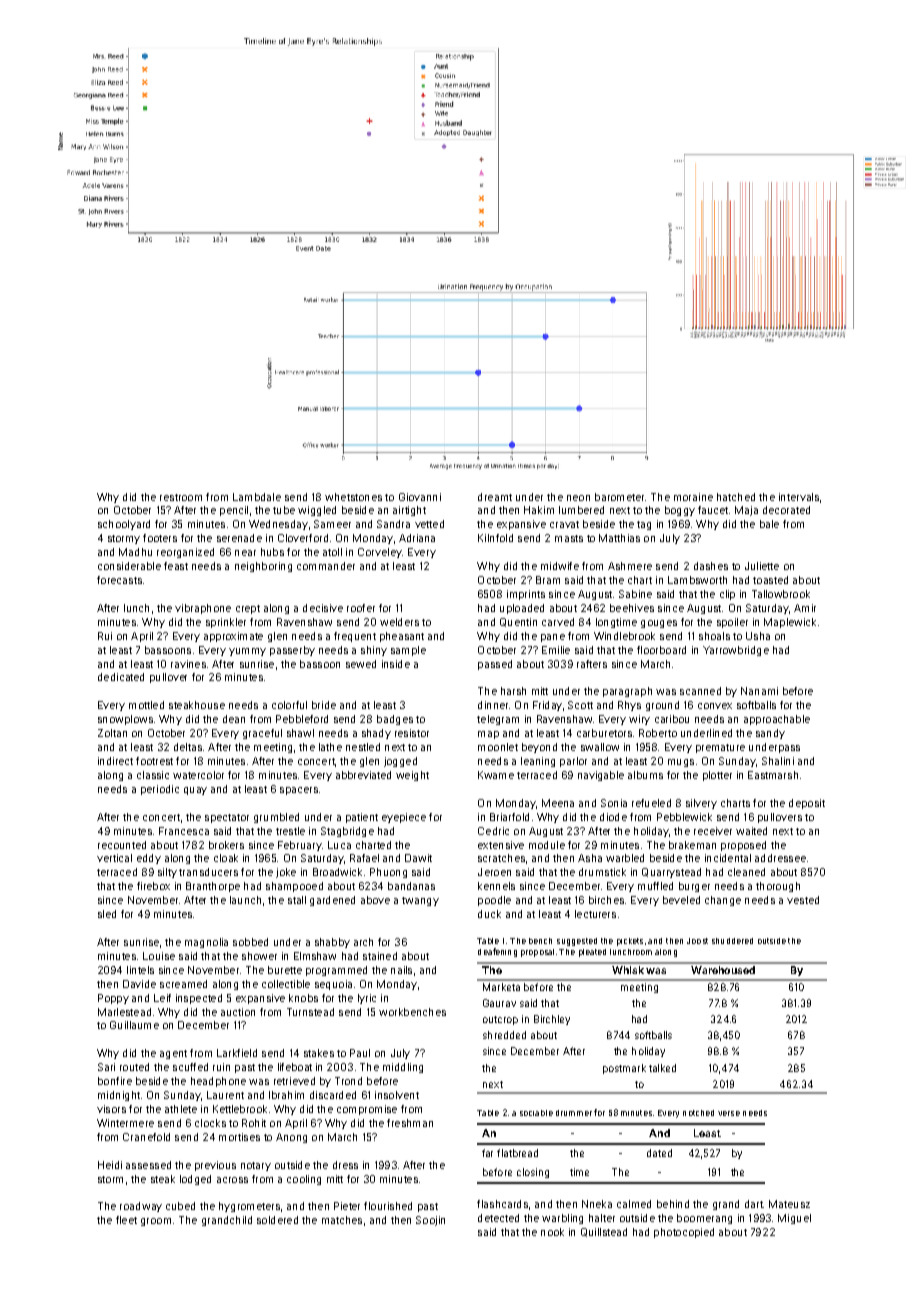 This screenshot has height=1308, width=924. What do you see at coordinates (697, 941) in the screenshot?
I see `Joost` at bounding box center [697, 941].
